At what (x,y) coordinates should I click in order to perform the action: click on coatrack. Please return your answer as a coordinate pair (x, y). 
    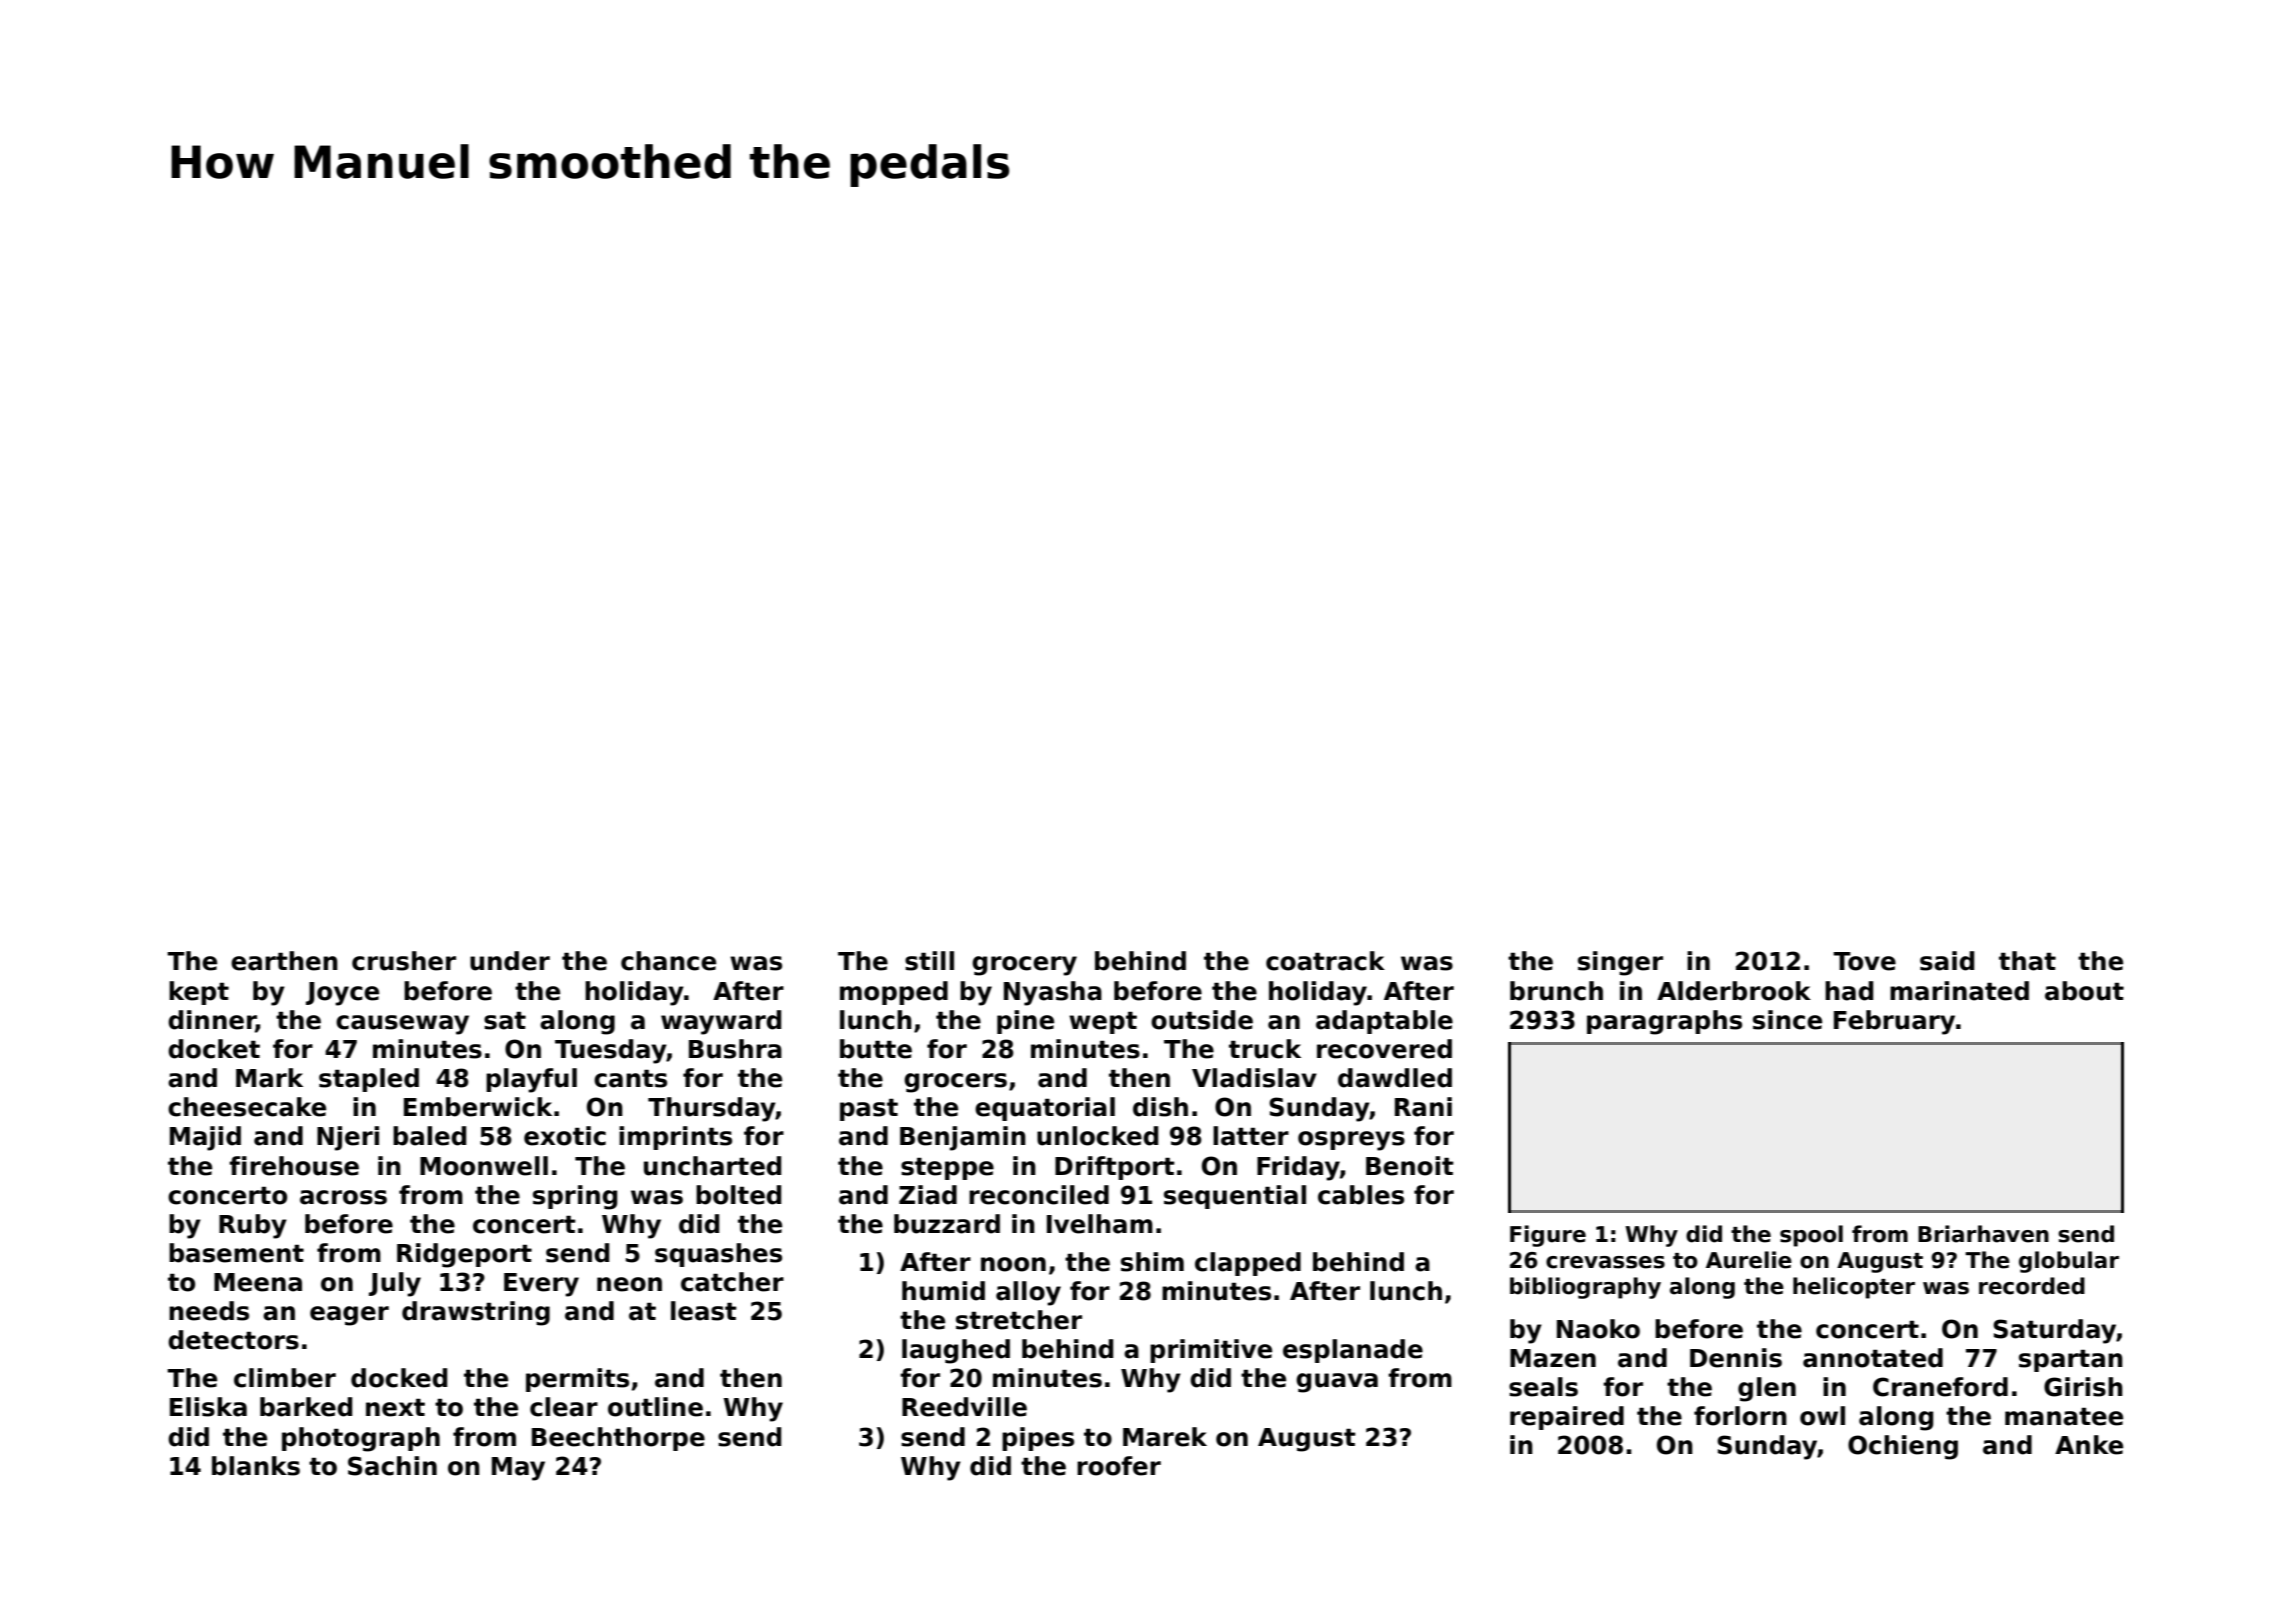
    Looking at the image, I should click on (1325, 961).
